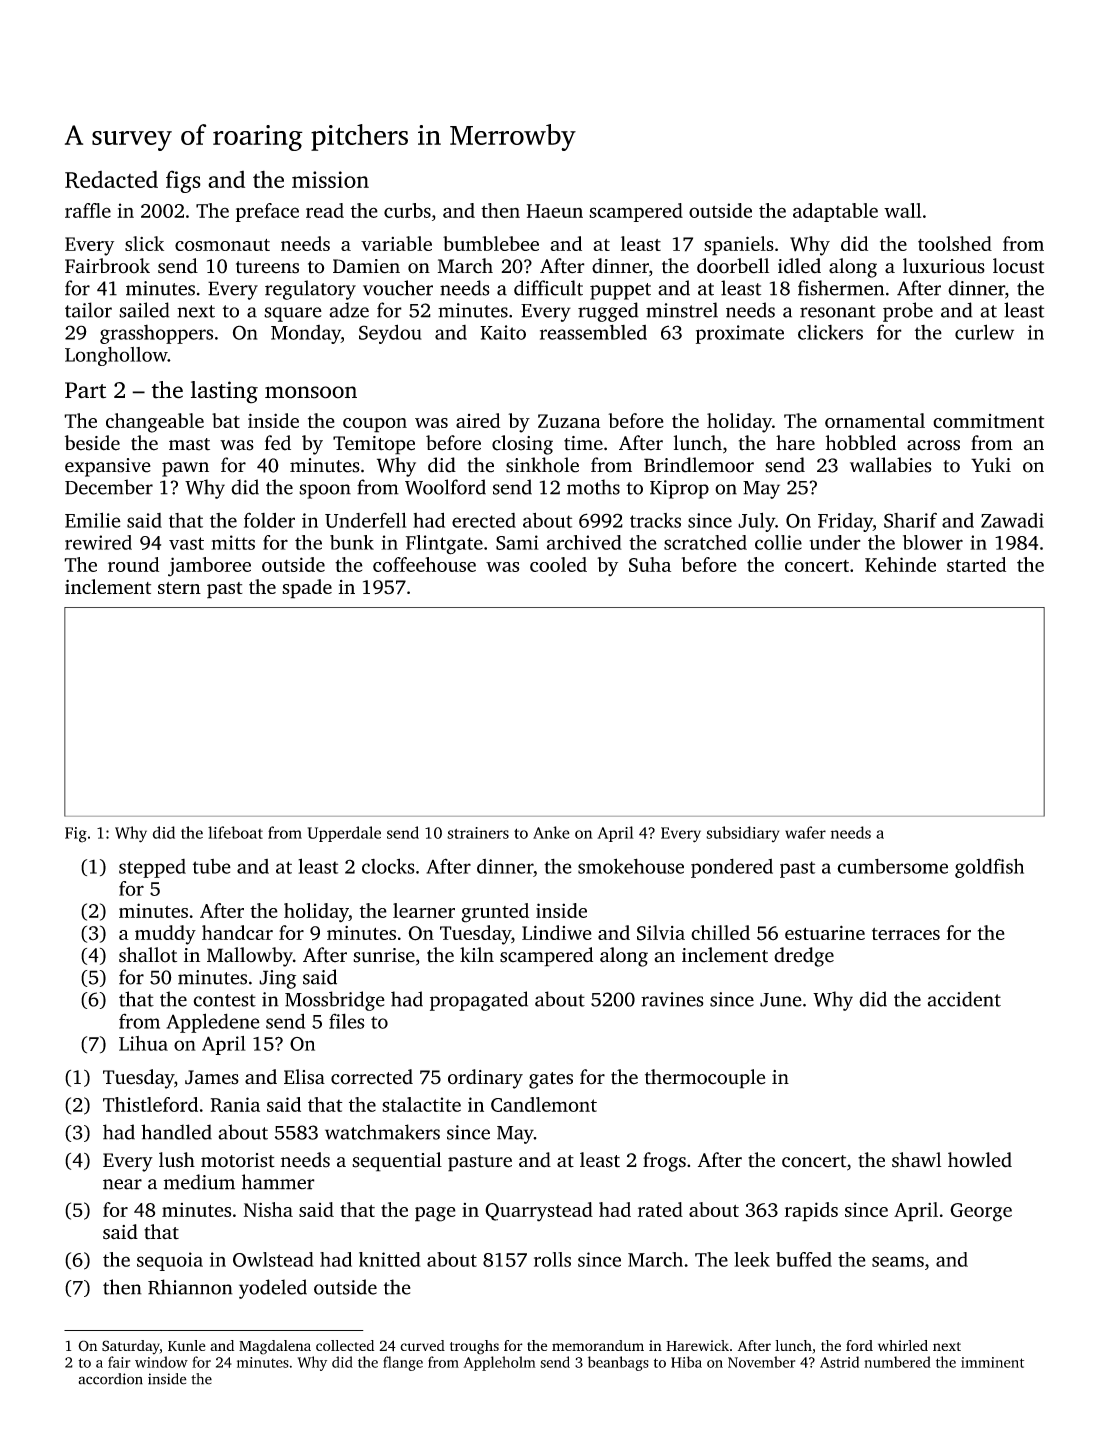 This image has width=1109, height=1436. What do you see at coordinates (705, 1079) in the image?
I see `thermocouple` at bounding box center [705, 1079].
